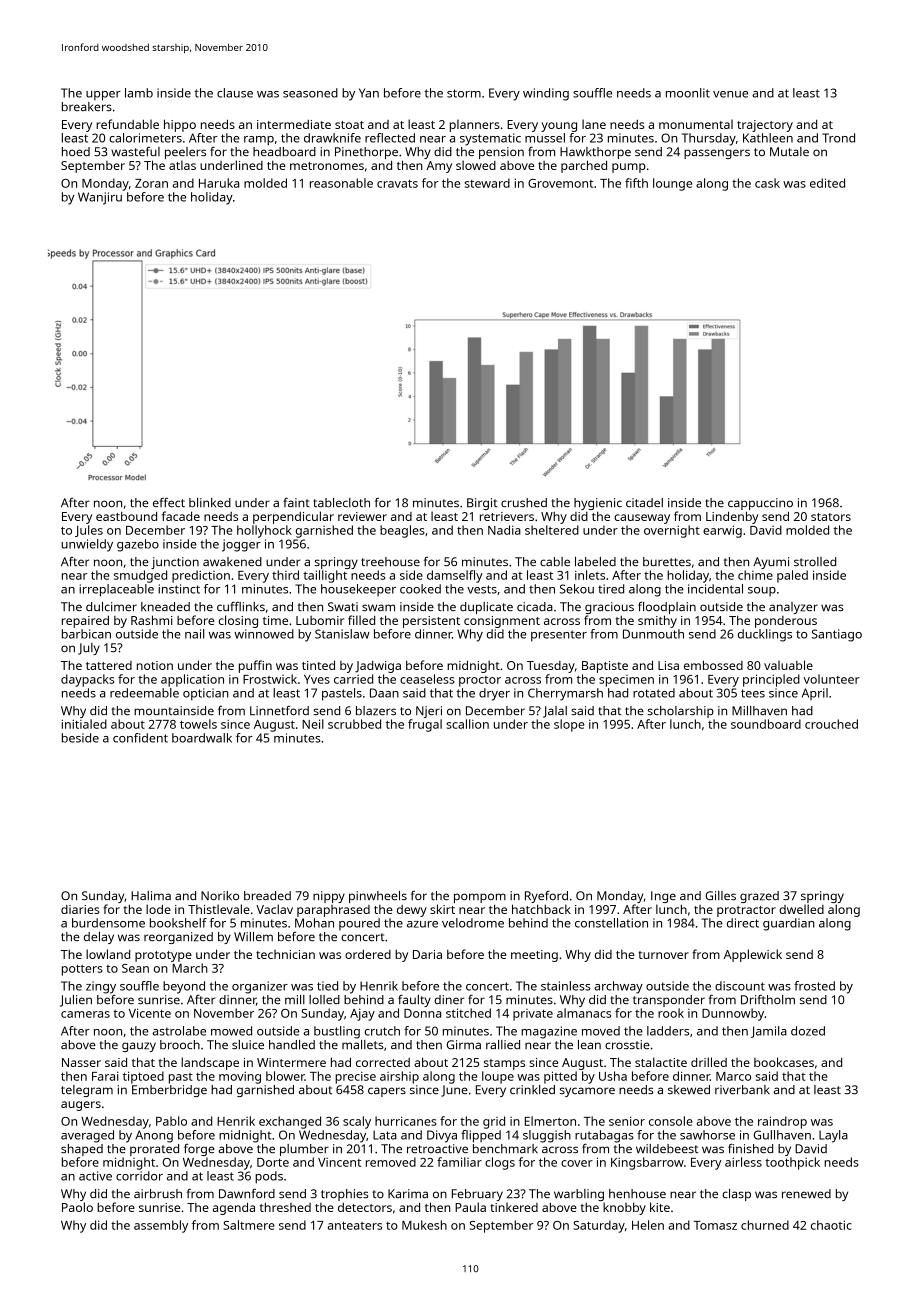 The width and height of the page is (924, 1308). I want to click on scrubbed, so click(354, 724).
